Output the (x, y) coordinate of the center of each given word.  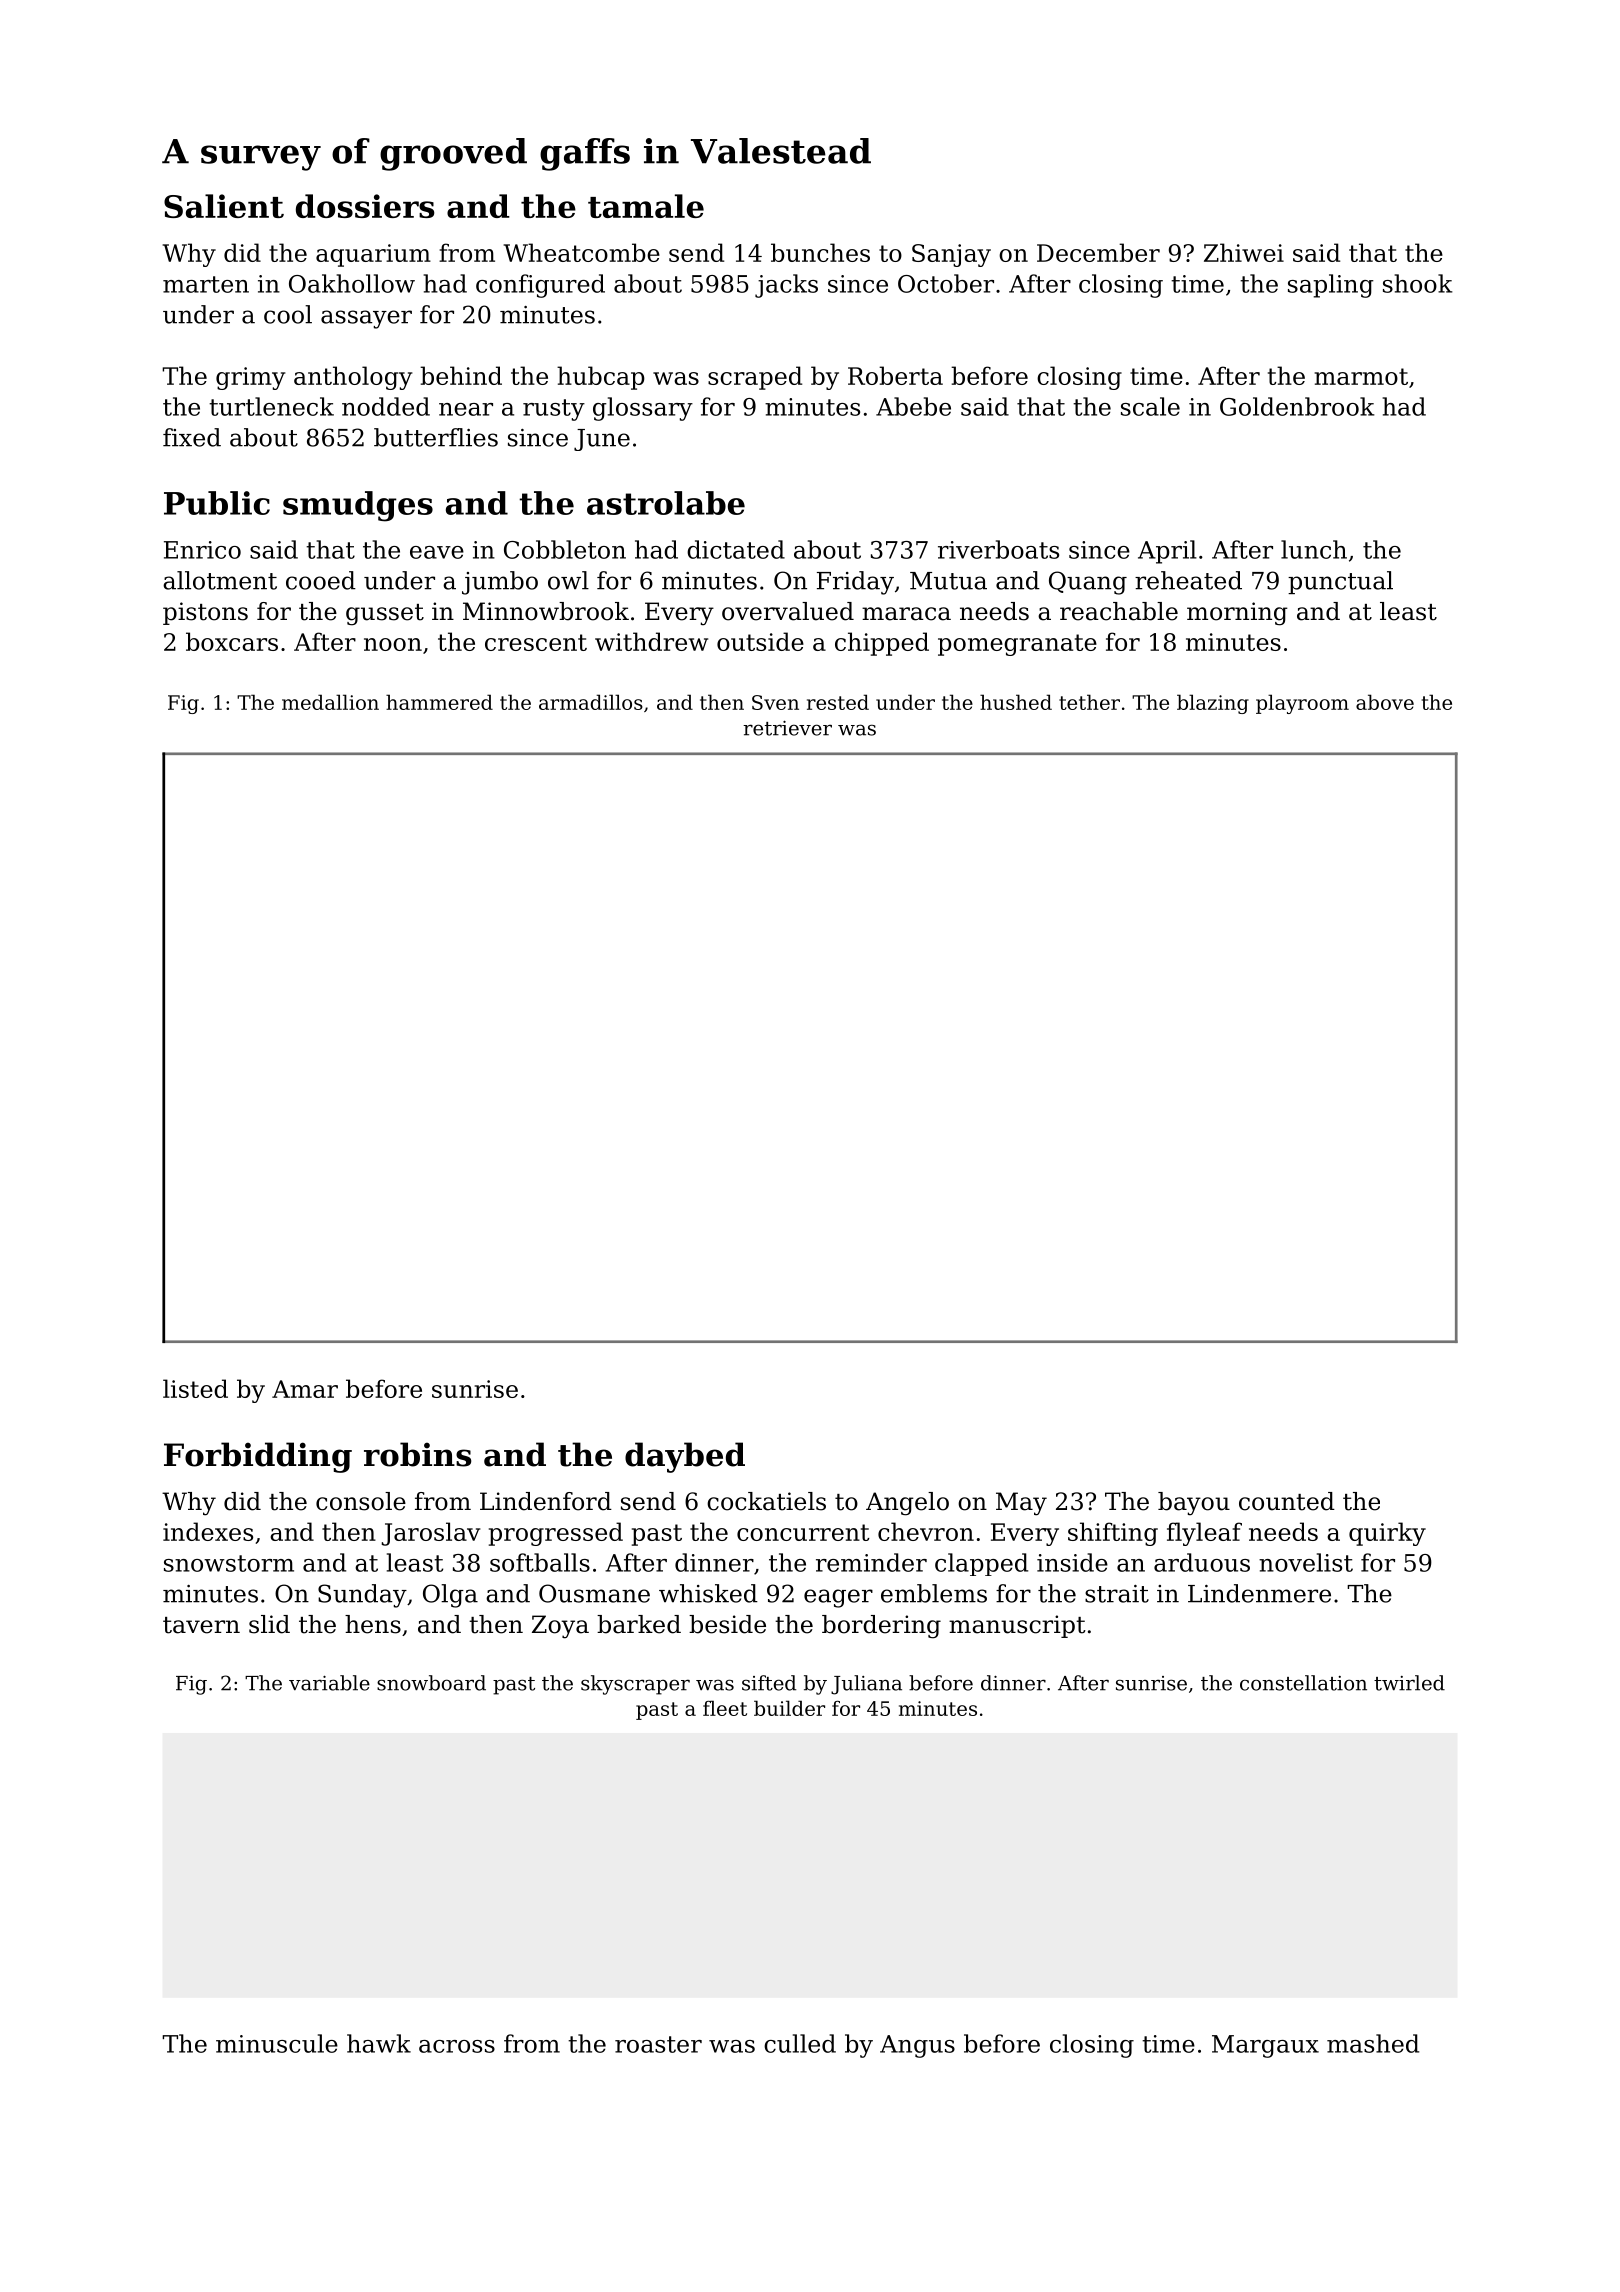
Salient (224, 206)
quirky (1387, 1534)
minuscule (277, 2043)
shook (1418, 283)
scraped (755, 378)
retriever (787, 728)
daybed (685, 1457)
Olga (450, 1596)
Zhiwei (1244, 252)
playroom (1302, 704)
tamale (646, 206)
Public (217, 503)
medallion (330, 702)
